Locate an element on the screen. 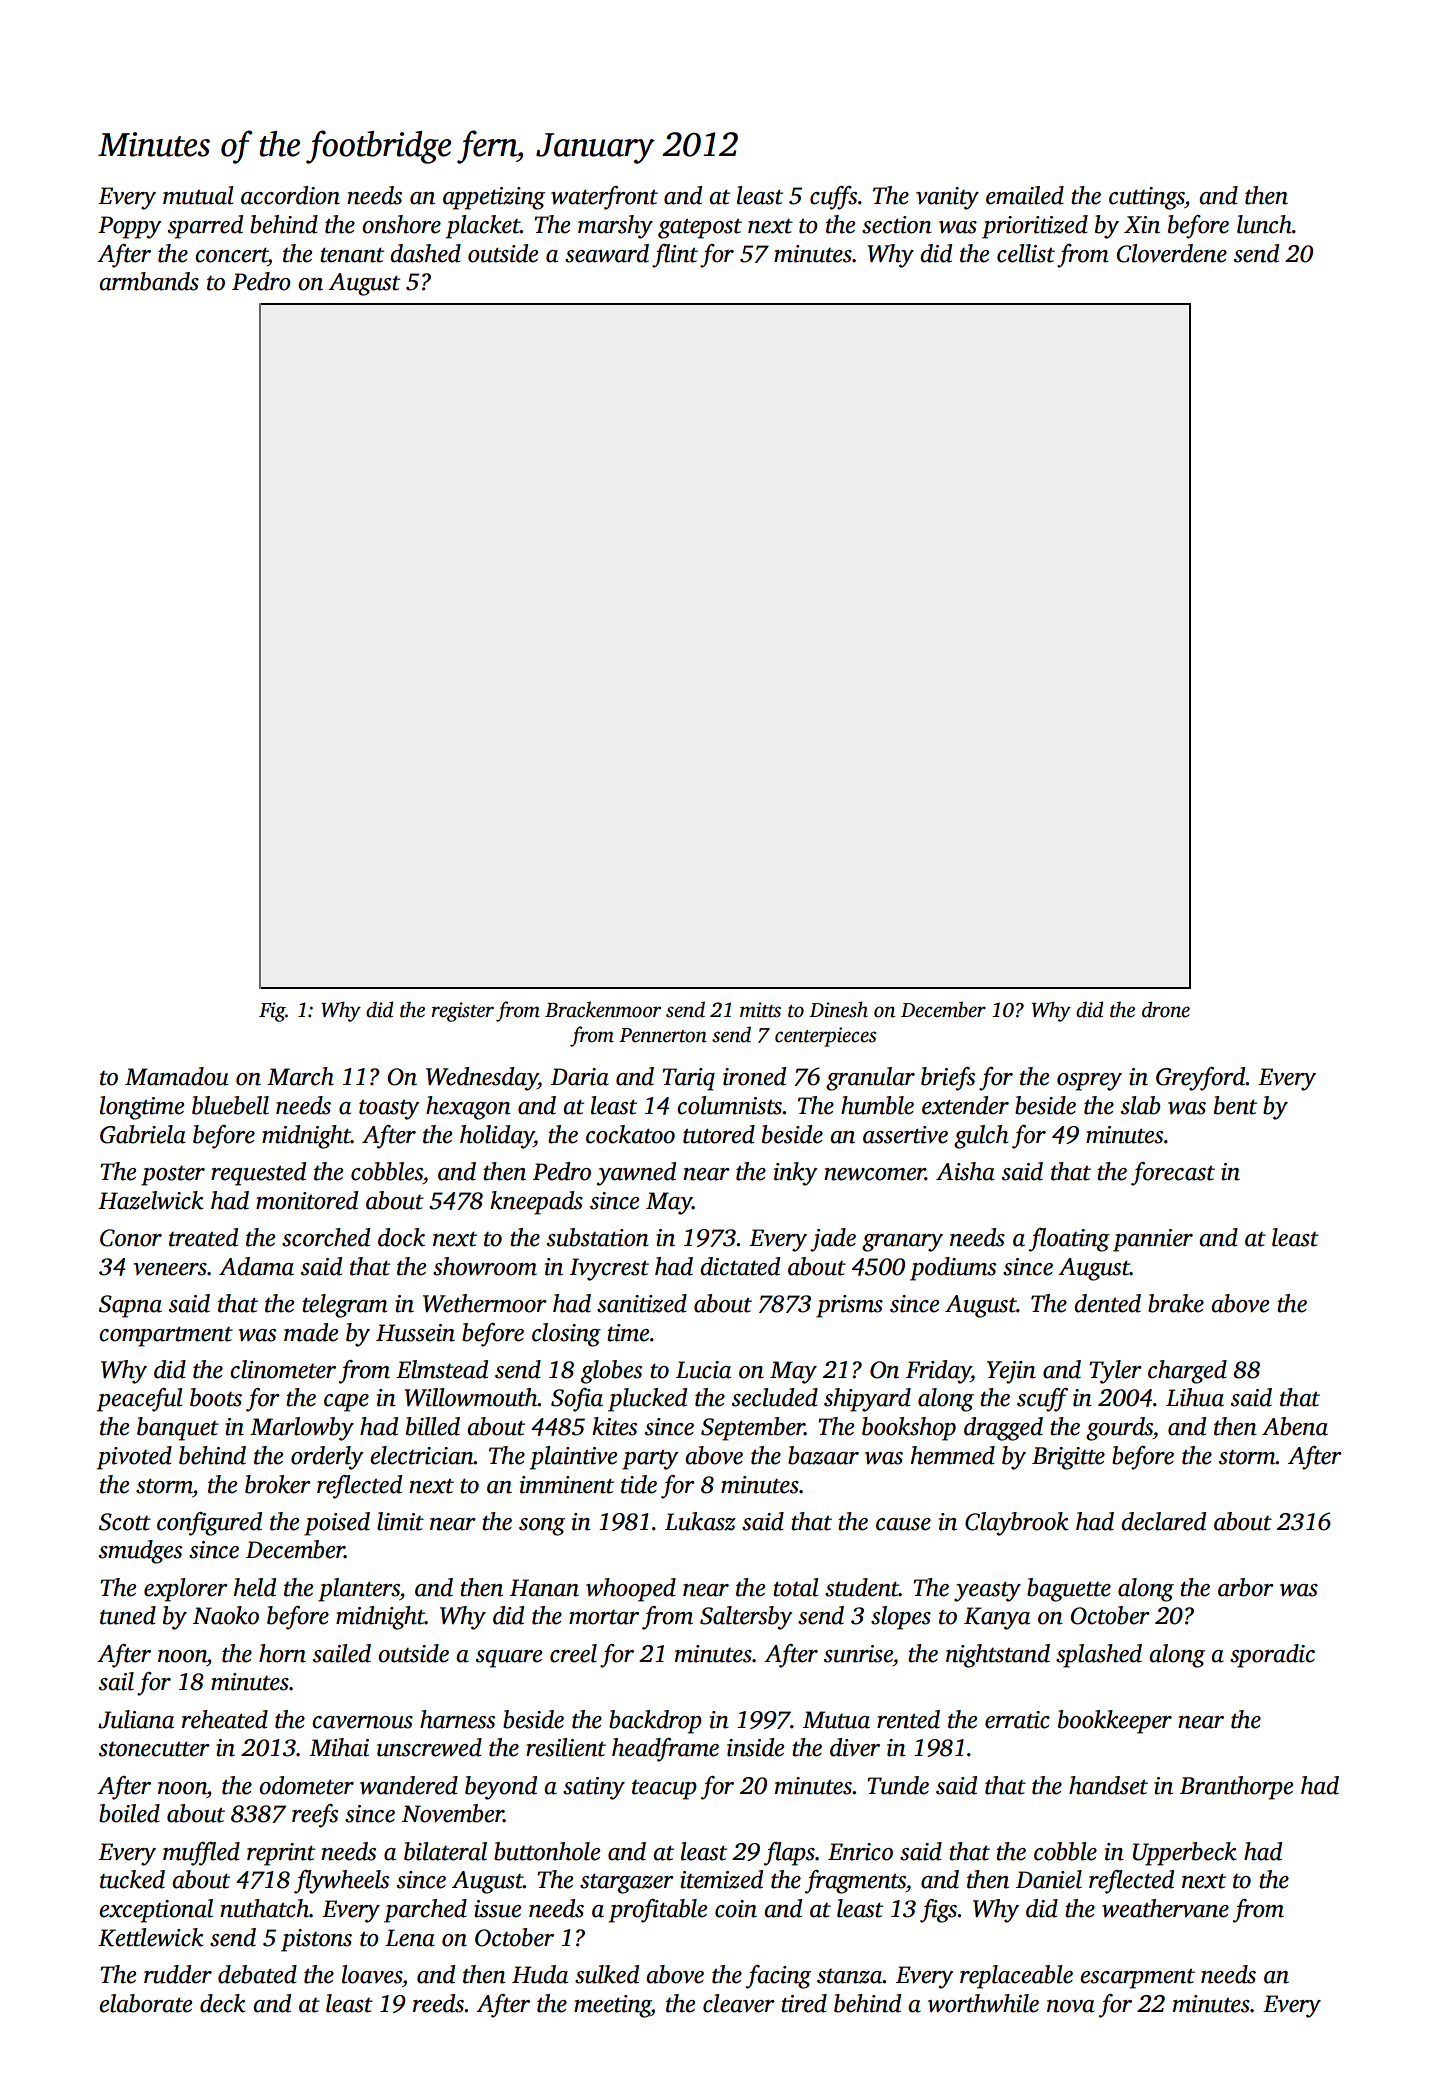 This screenshot has height=2100, width=1450. charged is located at coordinates (1187, 1372).
